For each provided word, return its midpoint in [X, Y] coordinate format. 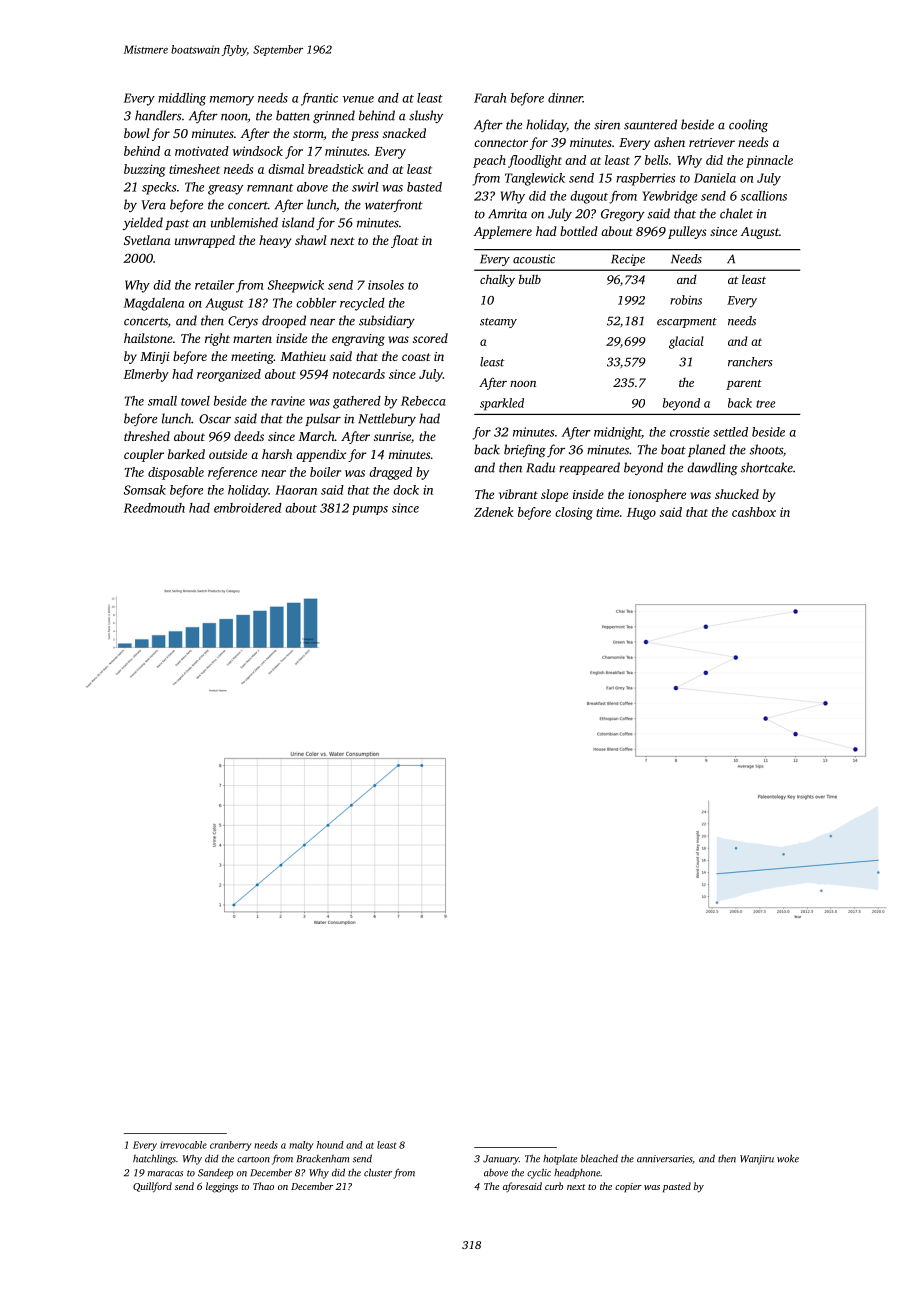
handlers [158, 115]
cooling [748, 125]
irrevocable [183, 1145]
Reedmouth [154, 508]
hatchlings [154, 1159]
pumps [370, 510]
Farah [490, 98]
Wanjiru [757, 1160]
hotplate [560, 1159]
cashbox [754, 512]
